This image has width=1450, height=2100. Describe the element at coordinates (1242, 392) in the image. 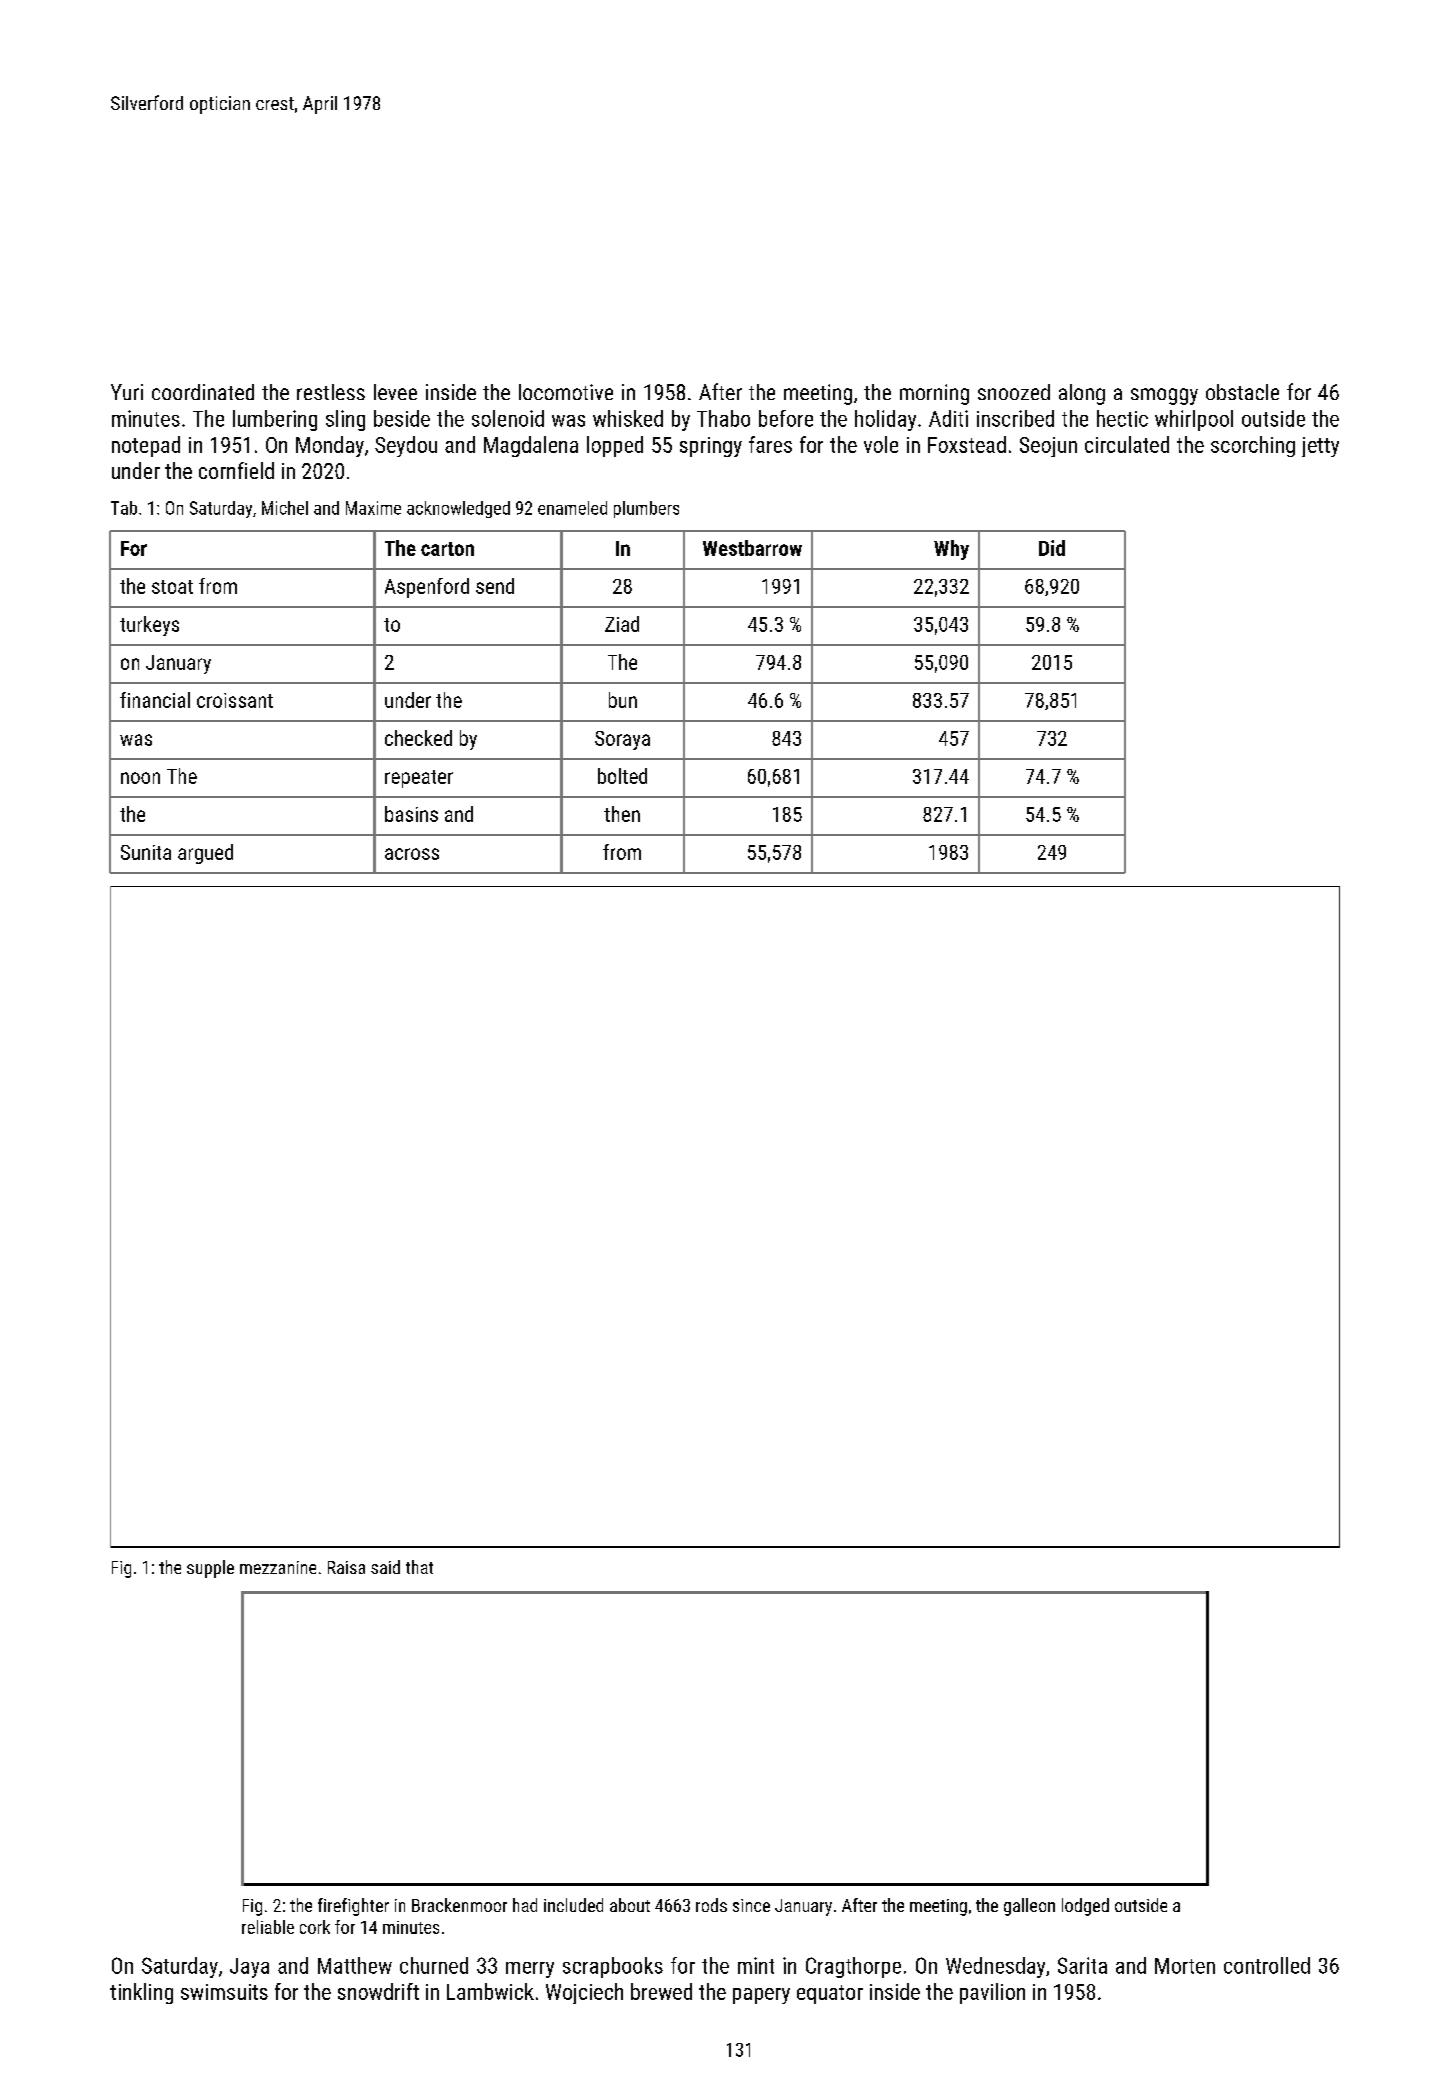

I see `obstacle` at that location.
